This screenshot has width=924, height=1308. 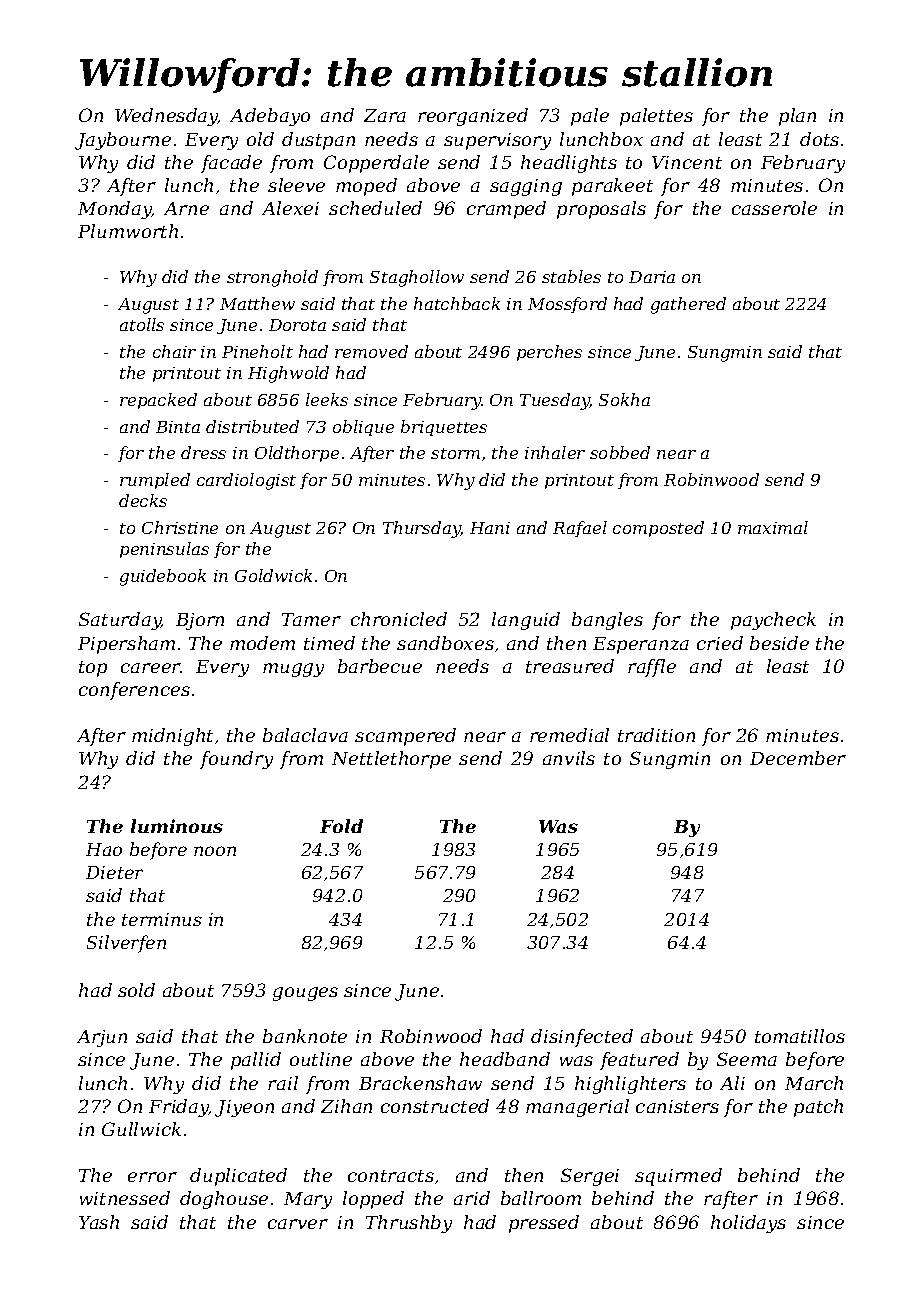 I want to click on Gullwick, so click(x=141, y=1129).
